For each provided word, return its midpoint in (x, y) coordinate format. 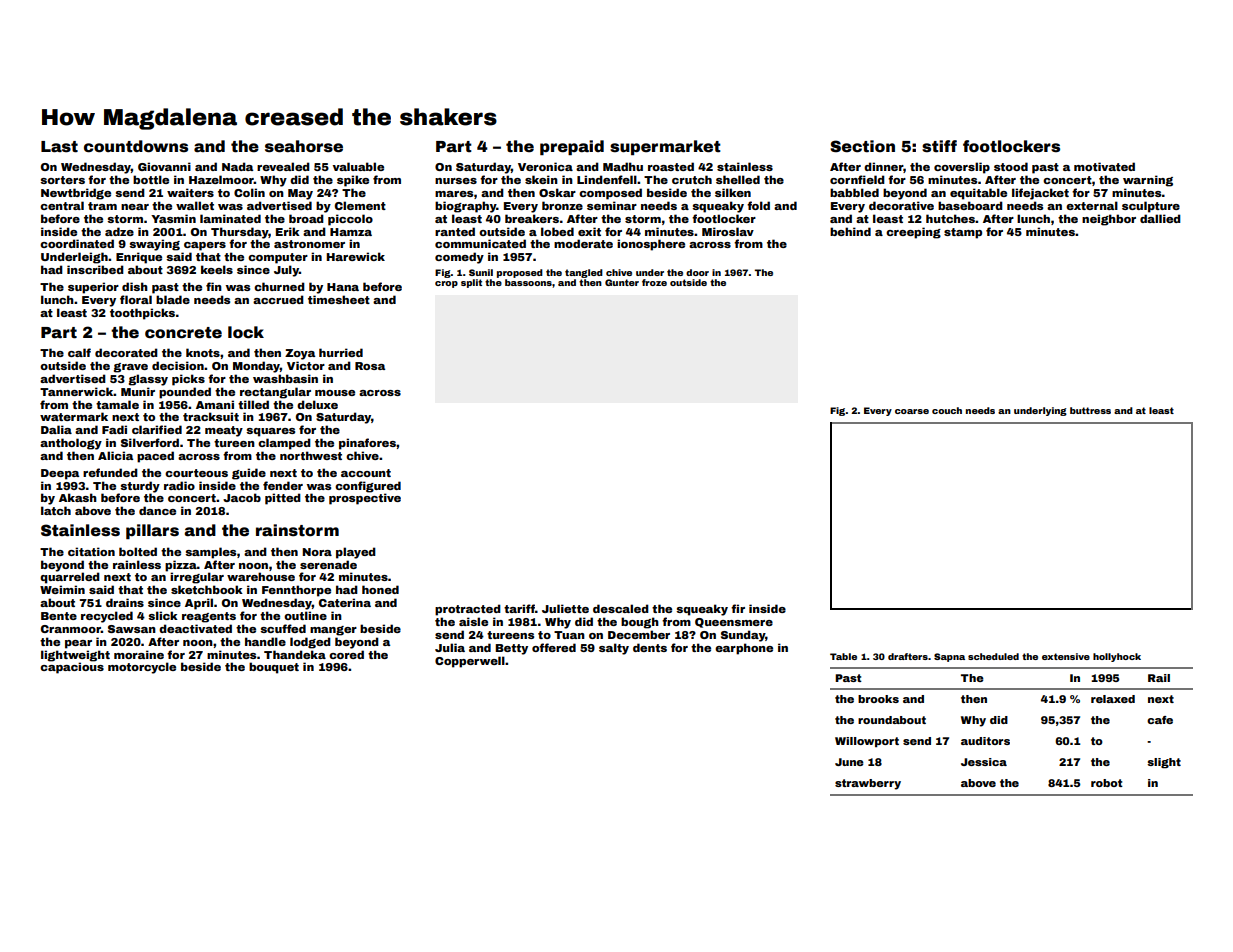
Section (862, 146)
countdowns (136, 146)
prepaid (572, 147)
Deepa (60, 474)
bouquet (274, 668)
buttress (1090, 410)
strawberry (868, 784)
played (356, 553)
